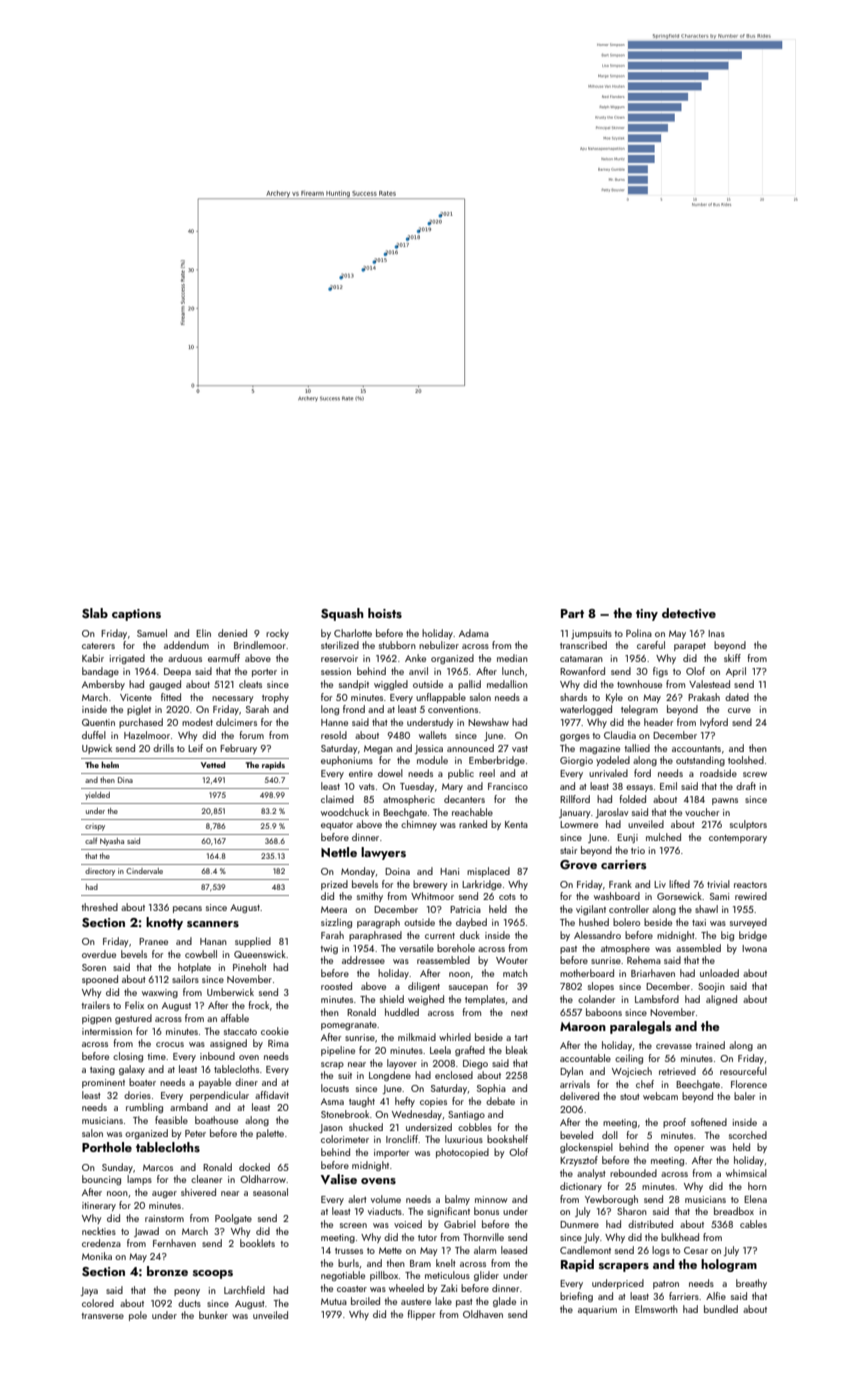  Describe the element at coordinates (102, 1316) in the screenshot. I see `transverse` at that location.
